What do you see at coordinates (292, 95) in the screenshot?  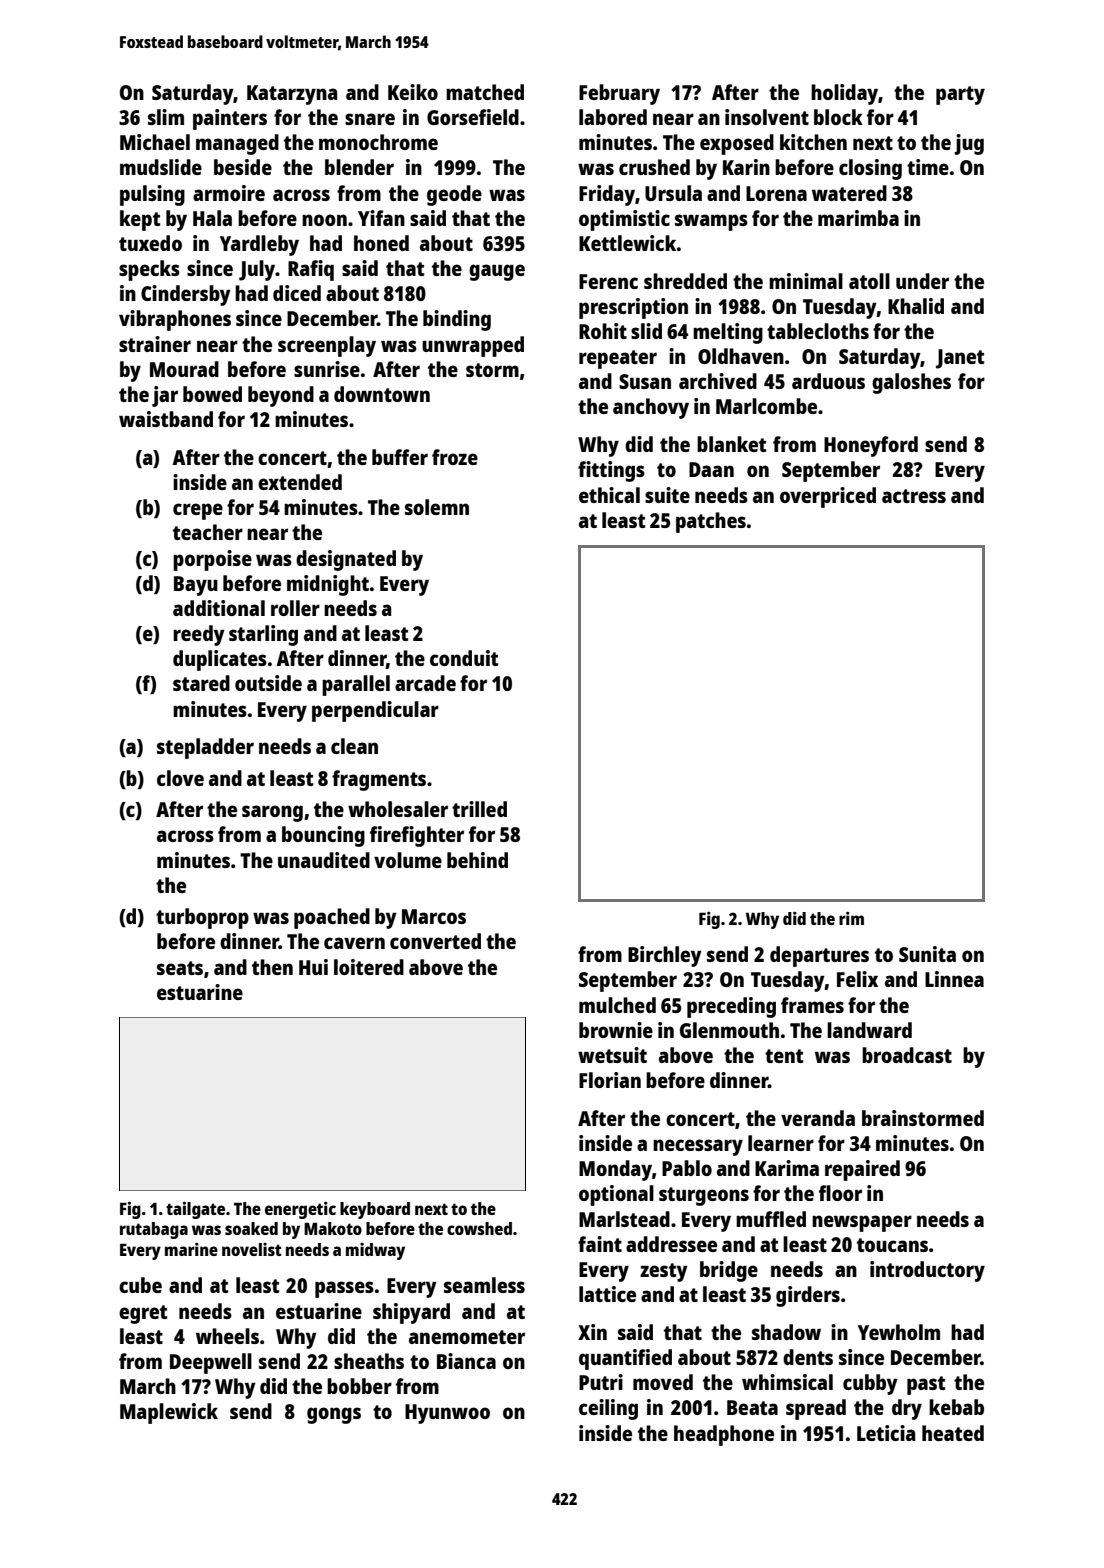 I see `Katarzyna` at bounding box center [292, 95].
